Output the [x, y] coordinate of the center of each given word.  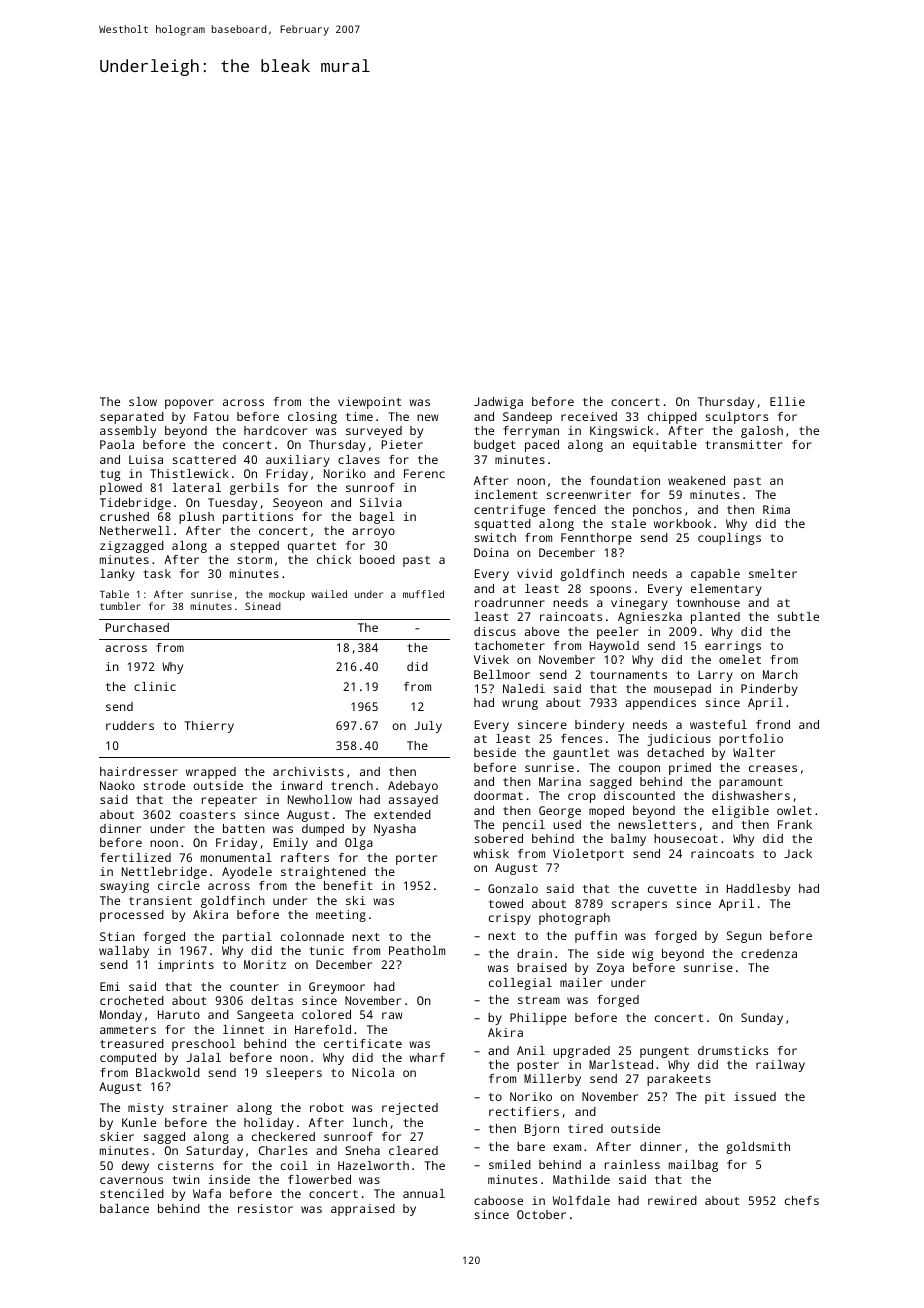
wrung [520, 705]
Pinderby [769, 690]
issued [755, 1096]
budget [495, 446]
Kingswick [621, 432]
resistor [265, 1208]
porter [416, 859]
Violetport [588, 855]
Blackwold [168, 1072]
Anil [531, 1050]
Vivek [491, 659]
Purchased [137, 627]
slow [143, 401]
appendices [661, 704]
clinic [155, 686]
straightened [323, 873]
